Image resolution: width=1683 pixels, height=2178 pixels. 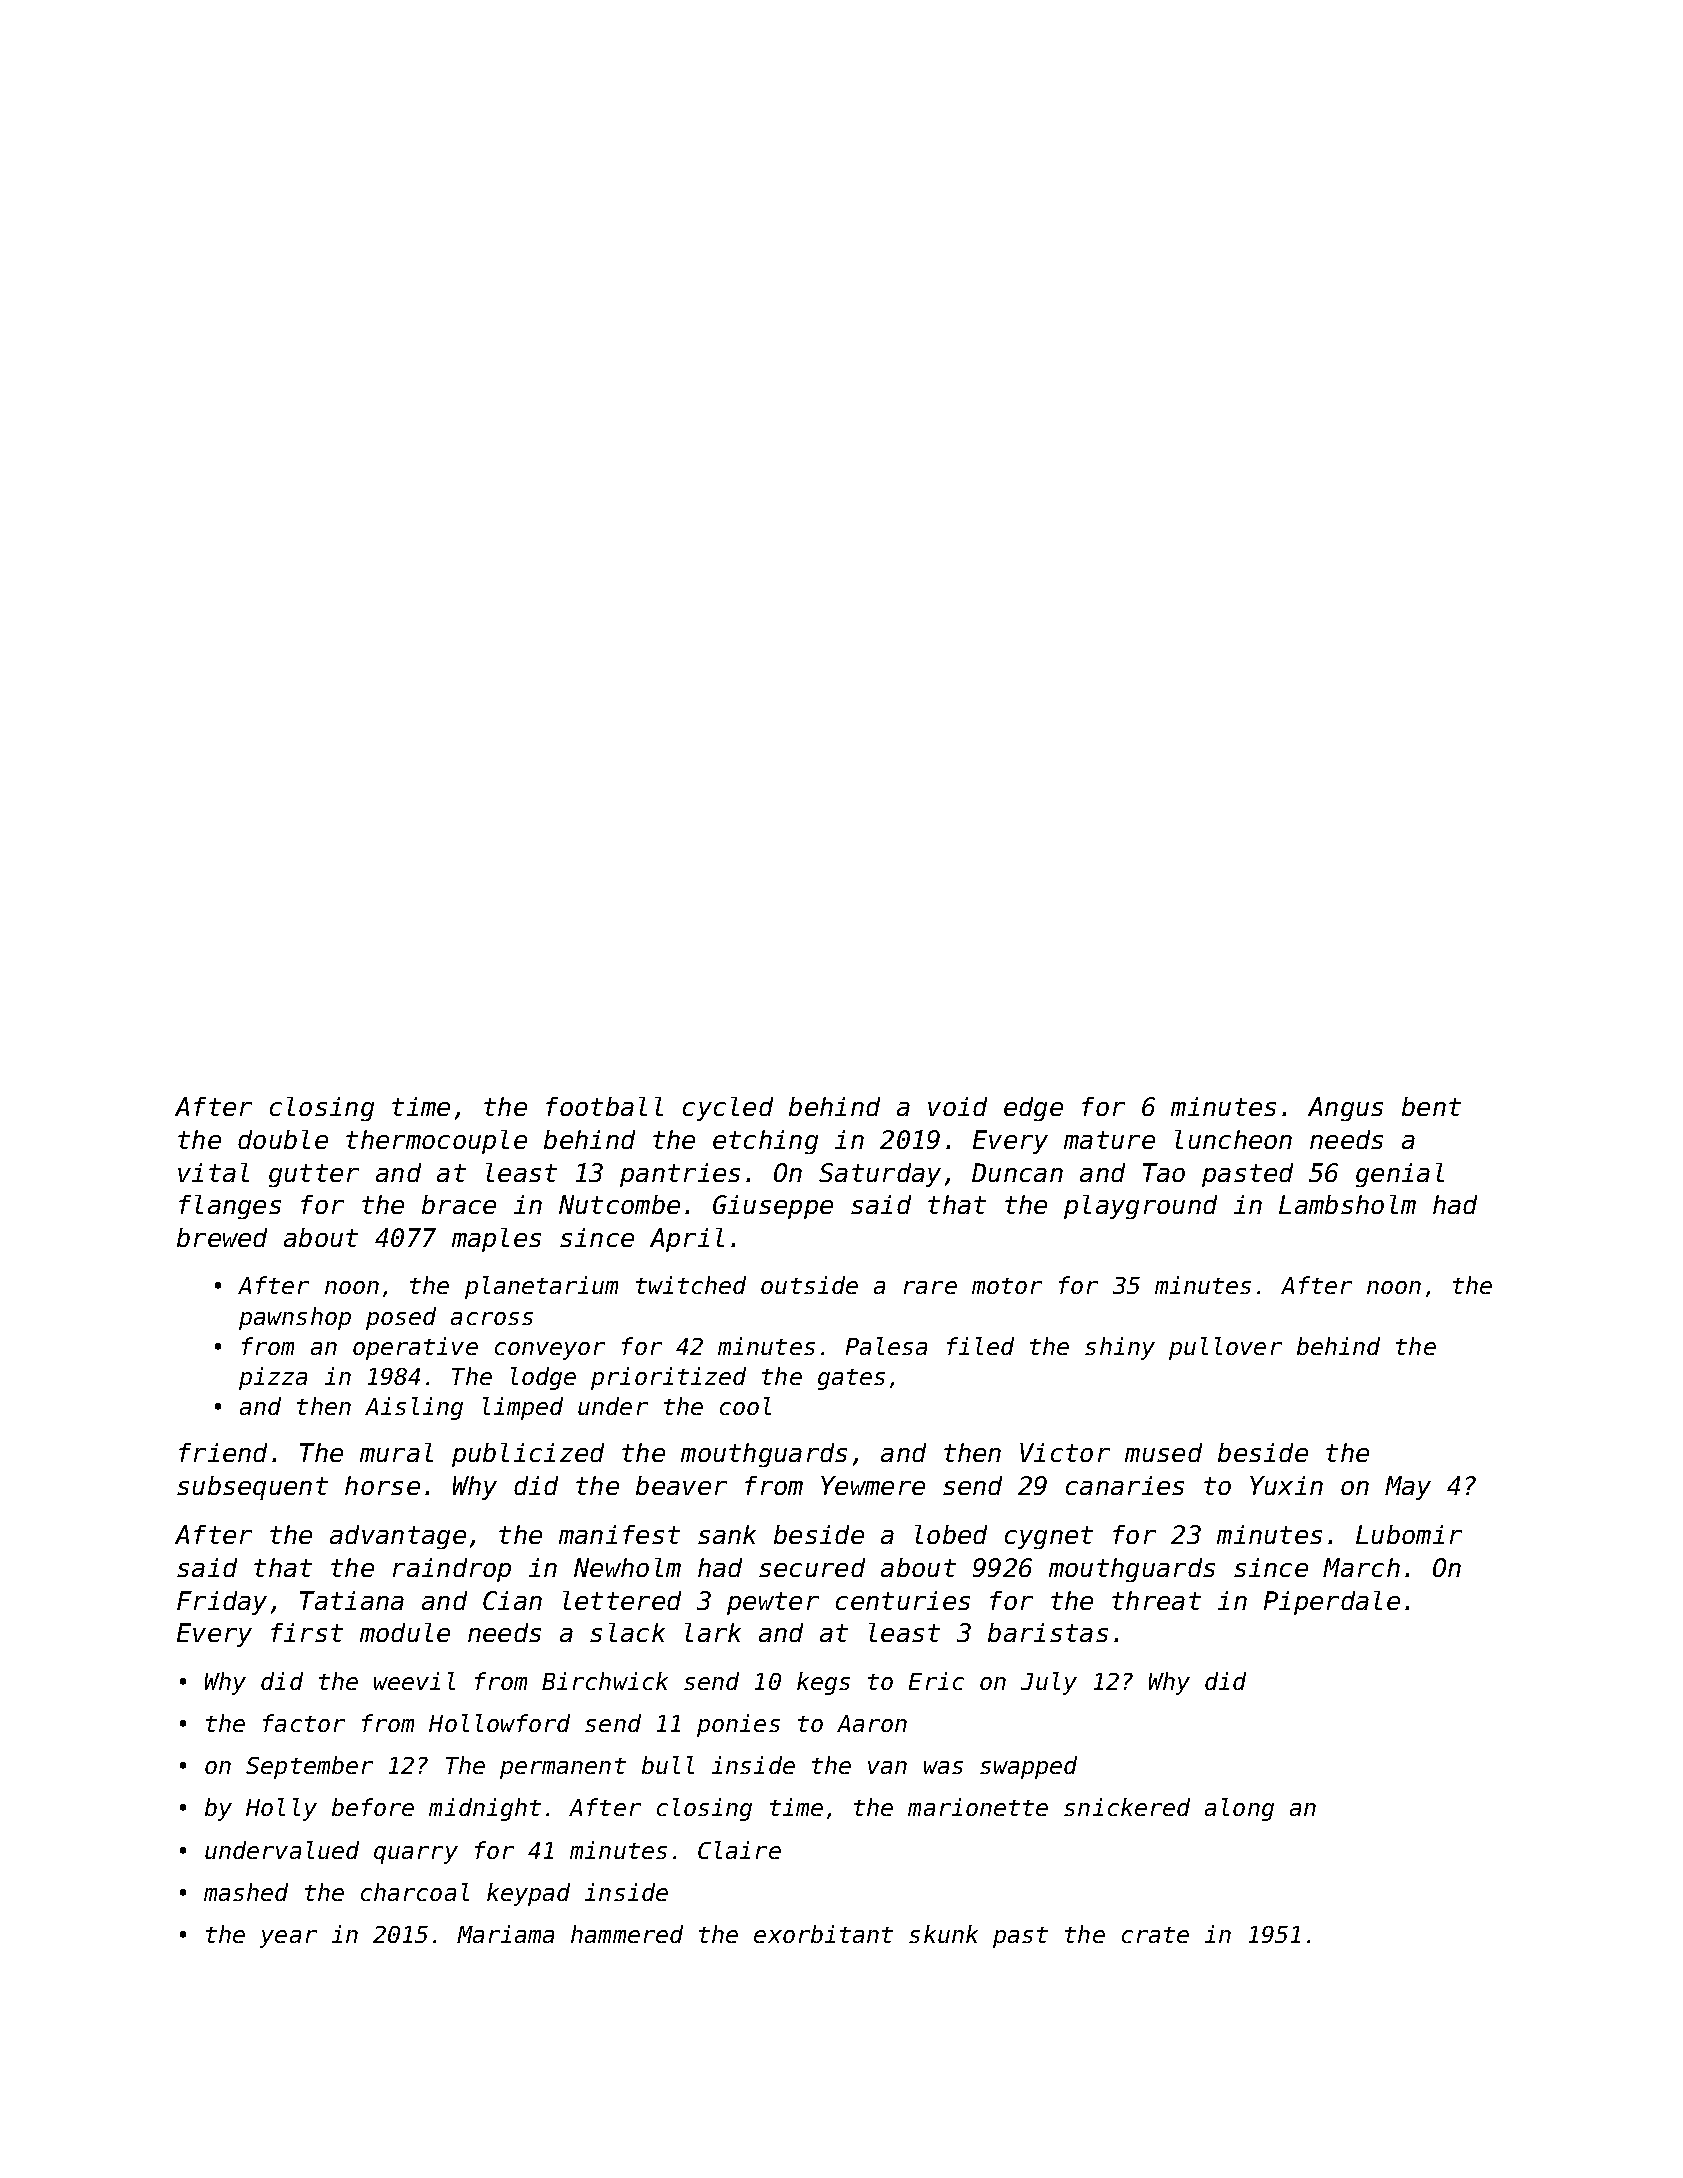 I want to click on Holly, so click(x=281, y=1809).
